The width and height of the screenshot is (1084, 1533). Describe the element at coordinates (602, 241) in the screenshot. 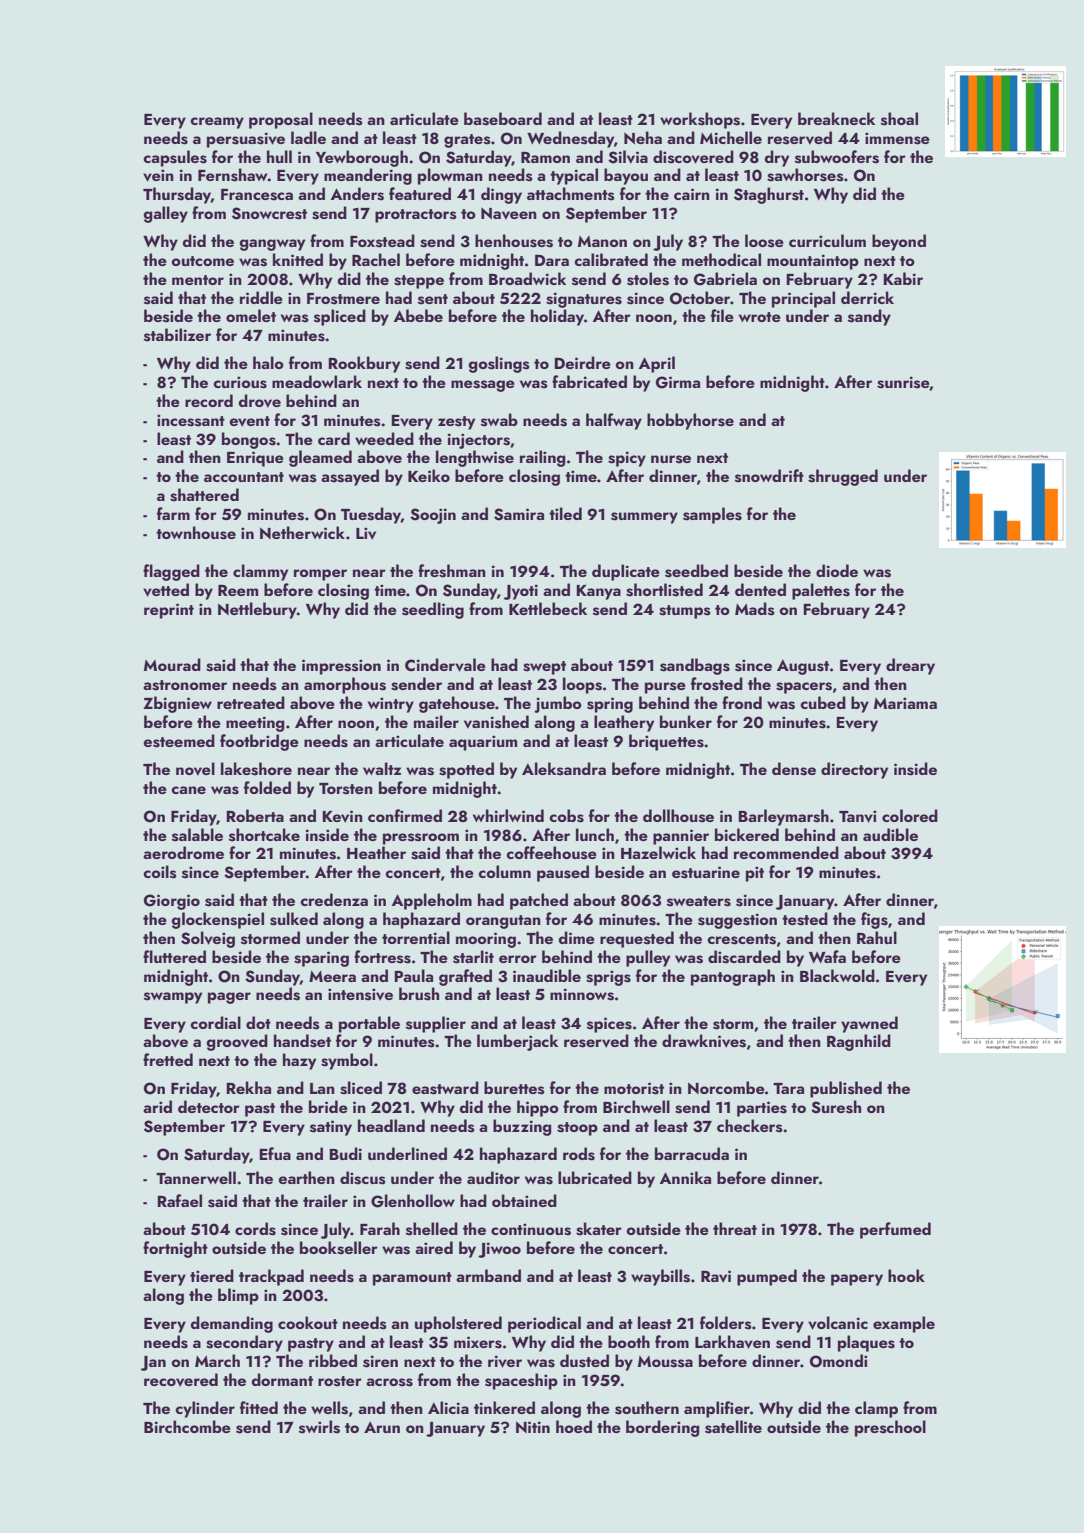

I see `Manon` at that location.
